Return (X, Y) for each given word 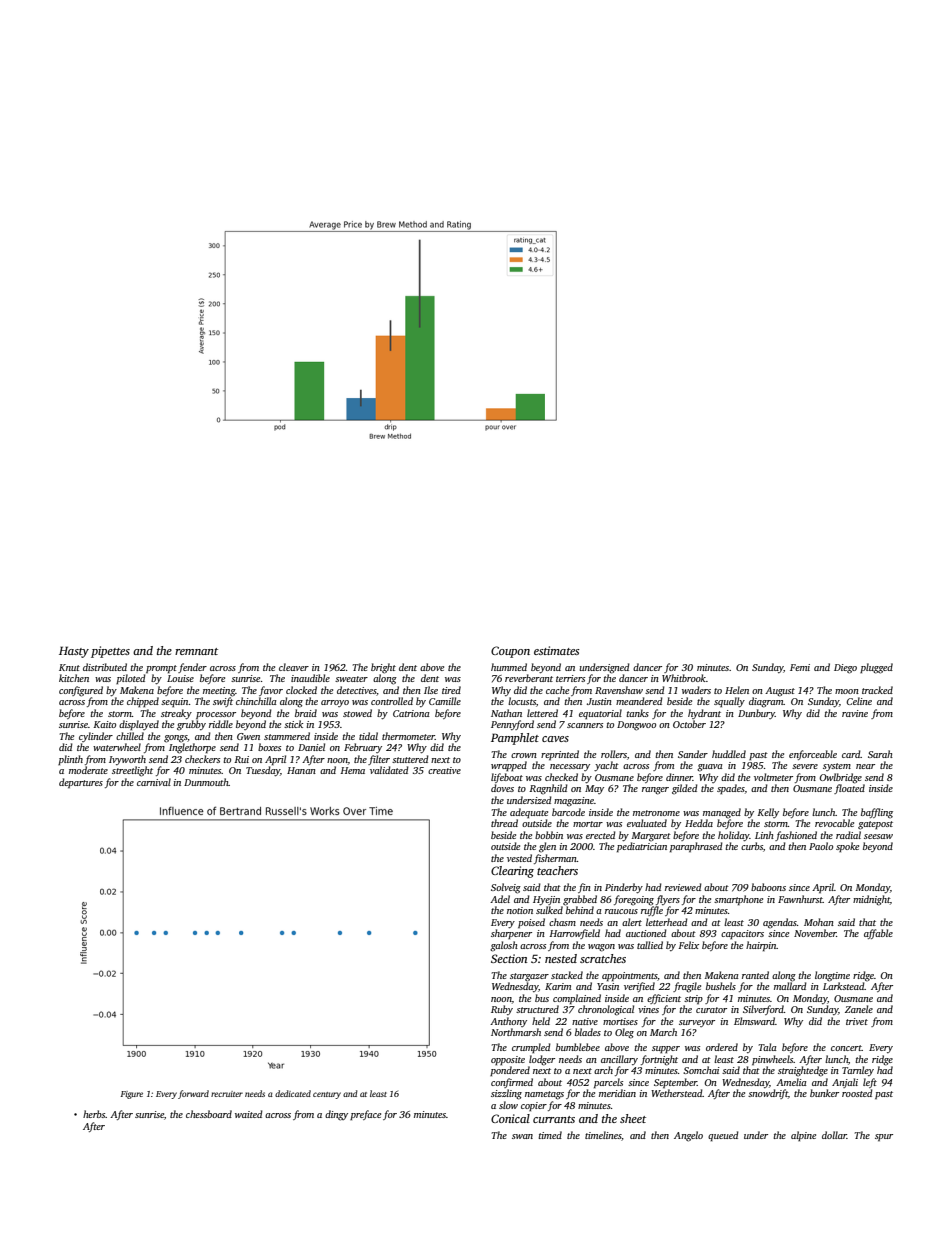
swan (522, 1136)
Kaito (105, 724)
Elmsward (754, 1021)
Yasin (608, 986)
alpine (803, 1136)
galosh (504, 946)
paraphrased (696, 847)
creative (444, 770)
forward (193, 1094)
